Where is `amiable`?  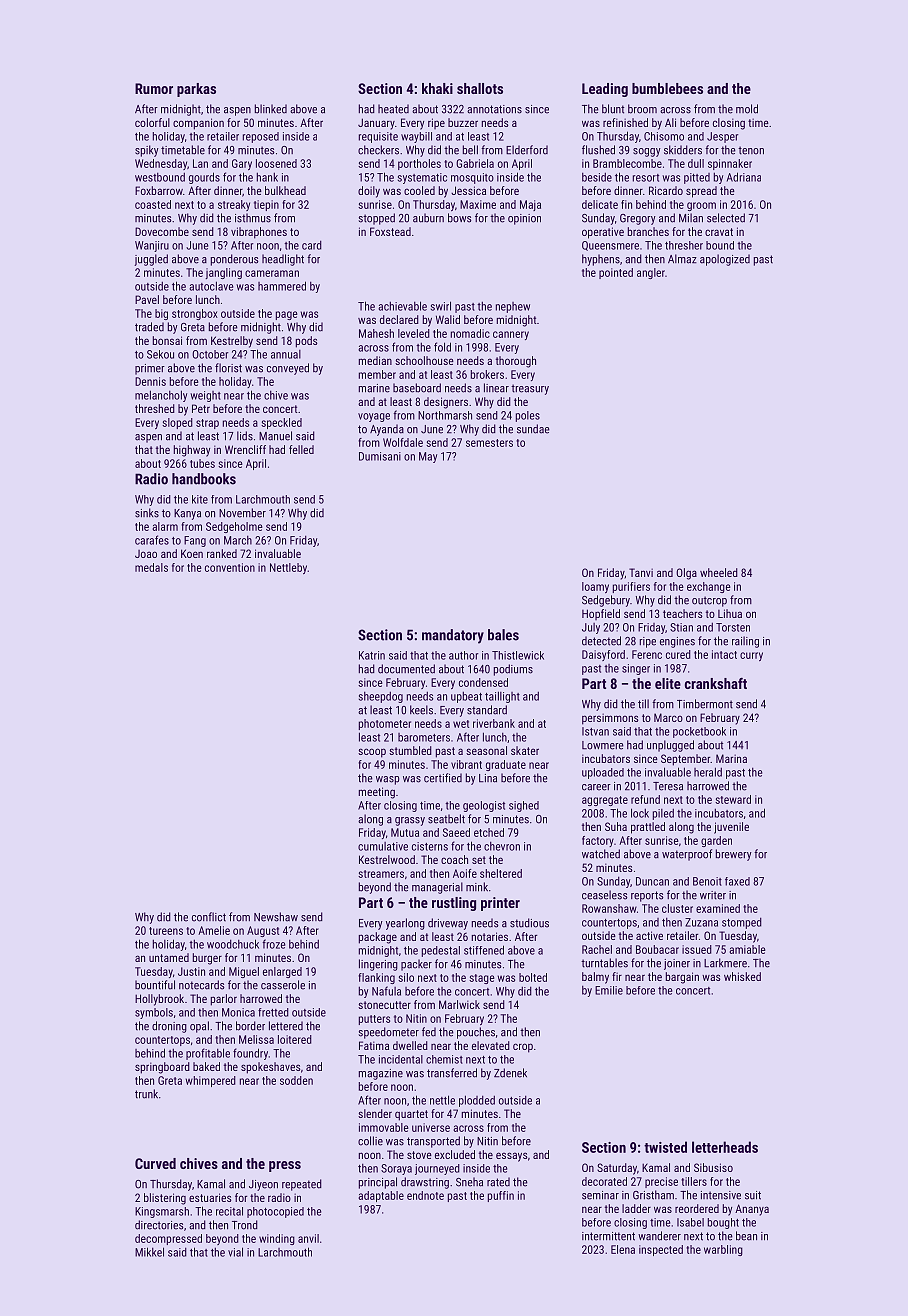
amiable is located at coordinates (747, 949).
